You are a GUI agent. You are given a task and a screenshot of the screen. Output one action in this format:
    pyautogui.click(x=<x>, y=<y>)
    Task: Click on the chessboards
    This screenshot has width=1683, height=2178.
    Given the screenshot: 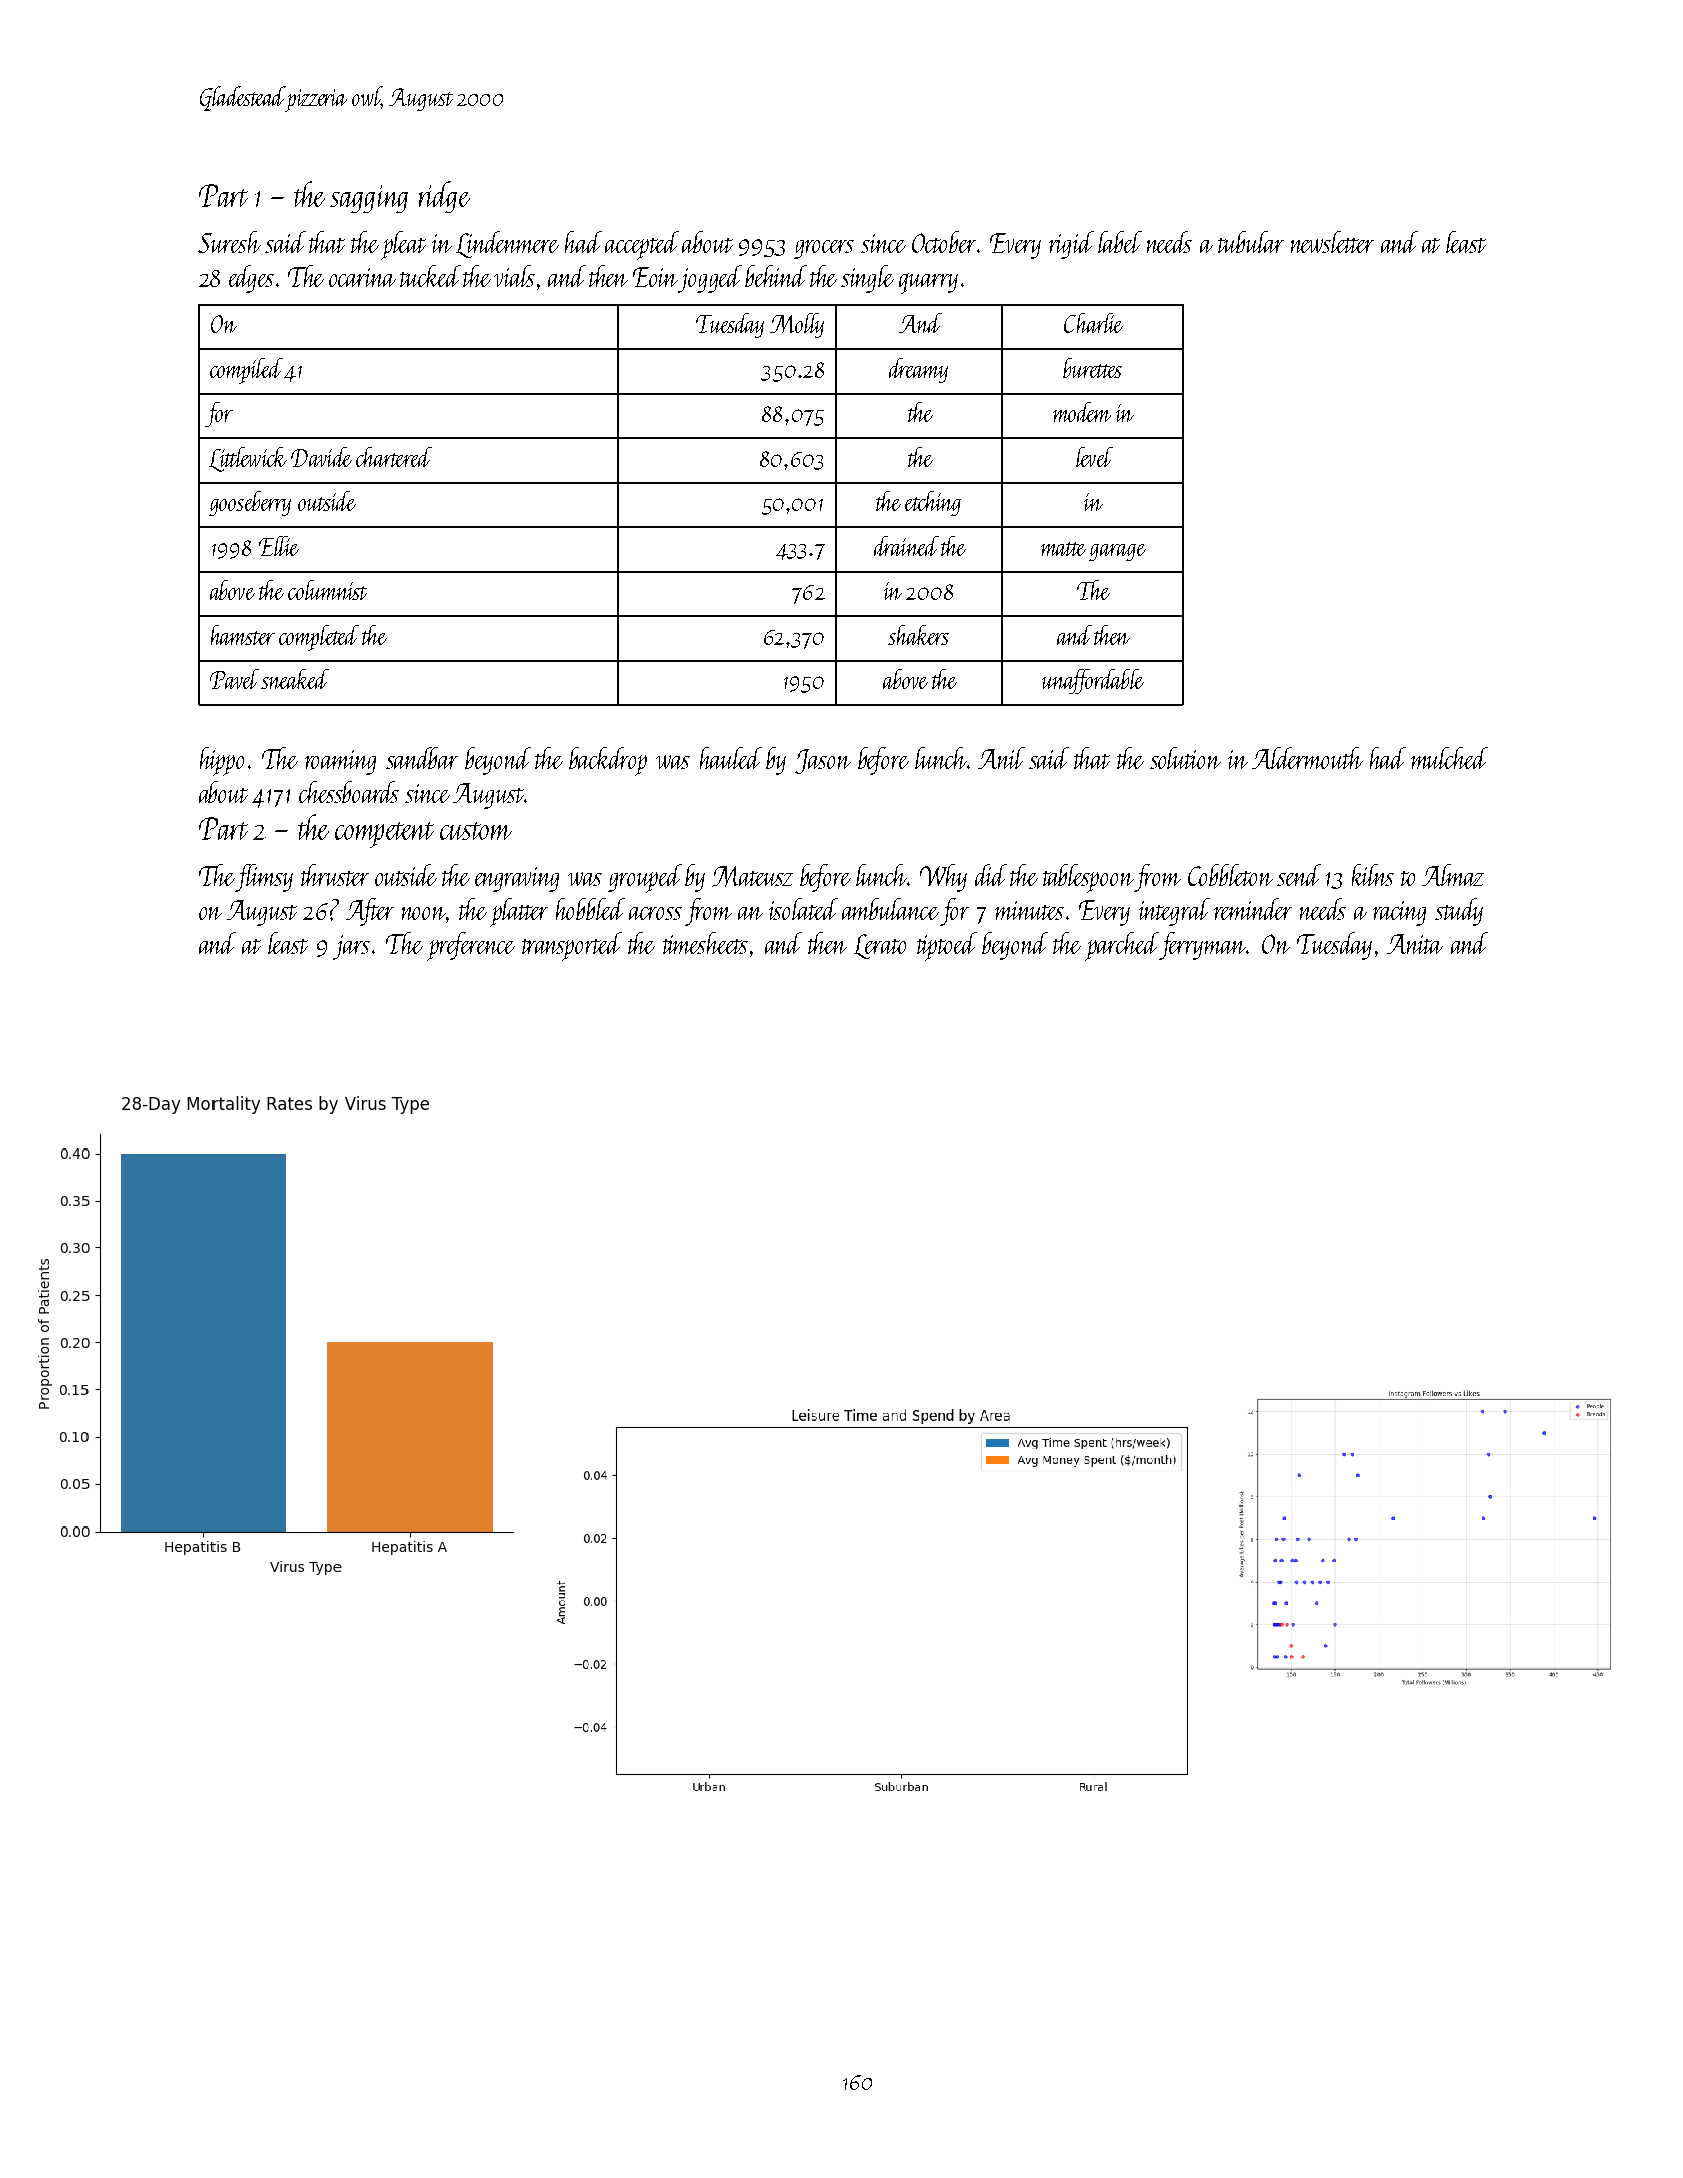 What is the action you would take?
    pyautogui.click(x=349, y=792)
